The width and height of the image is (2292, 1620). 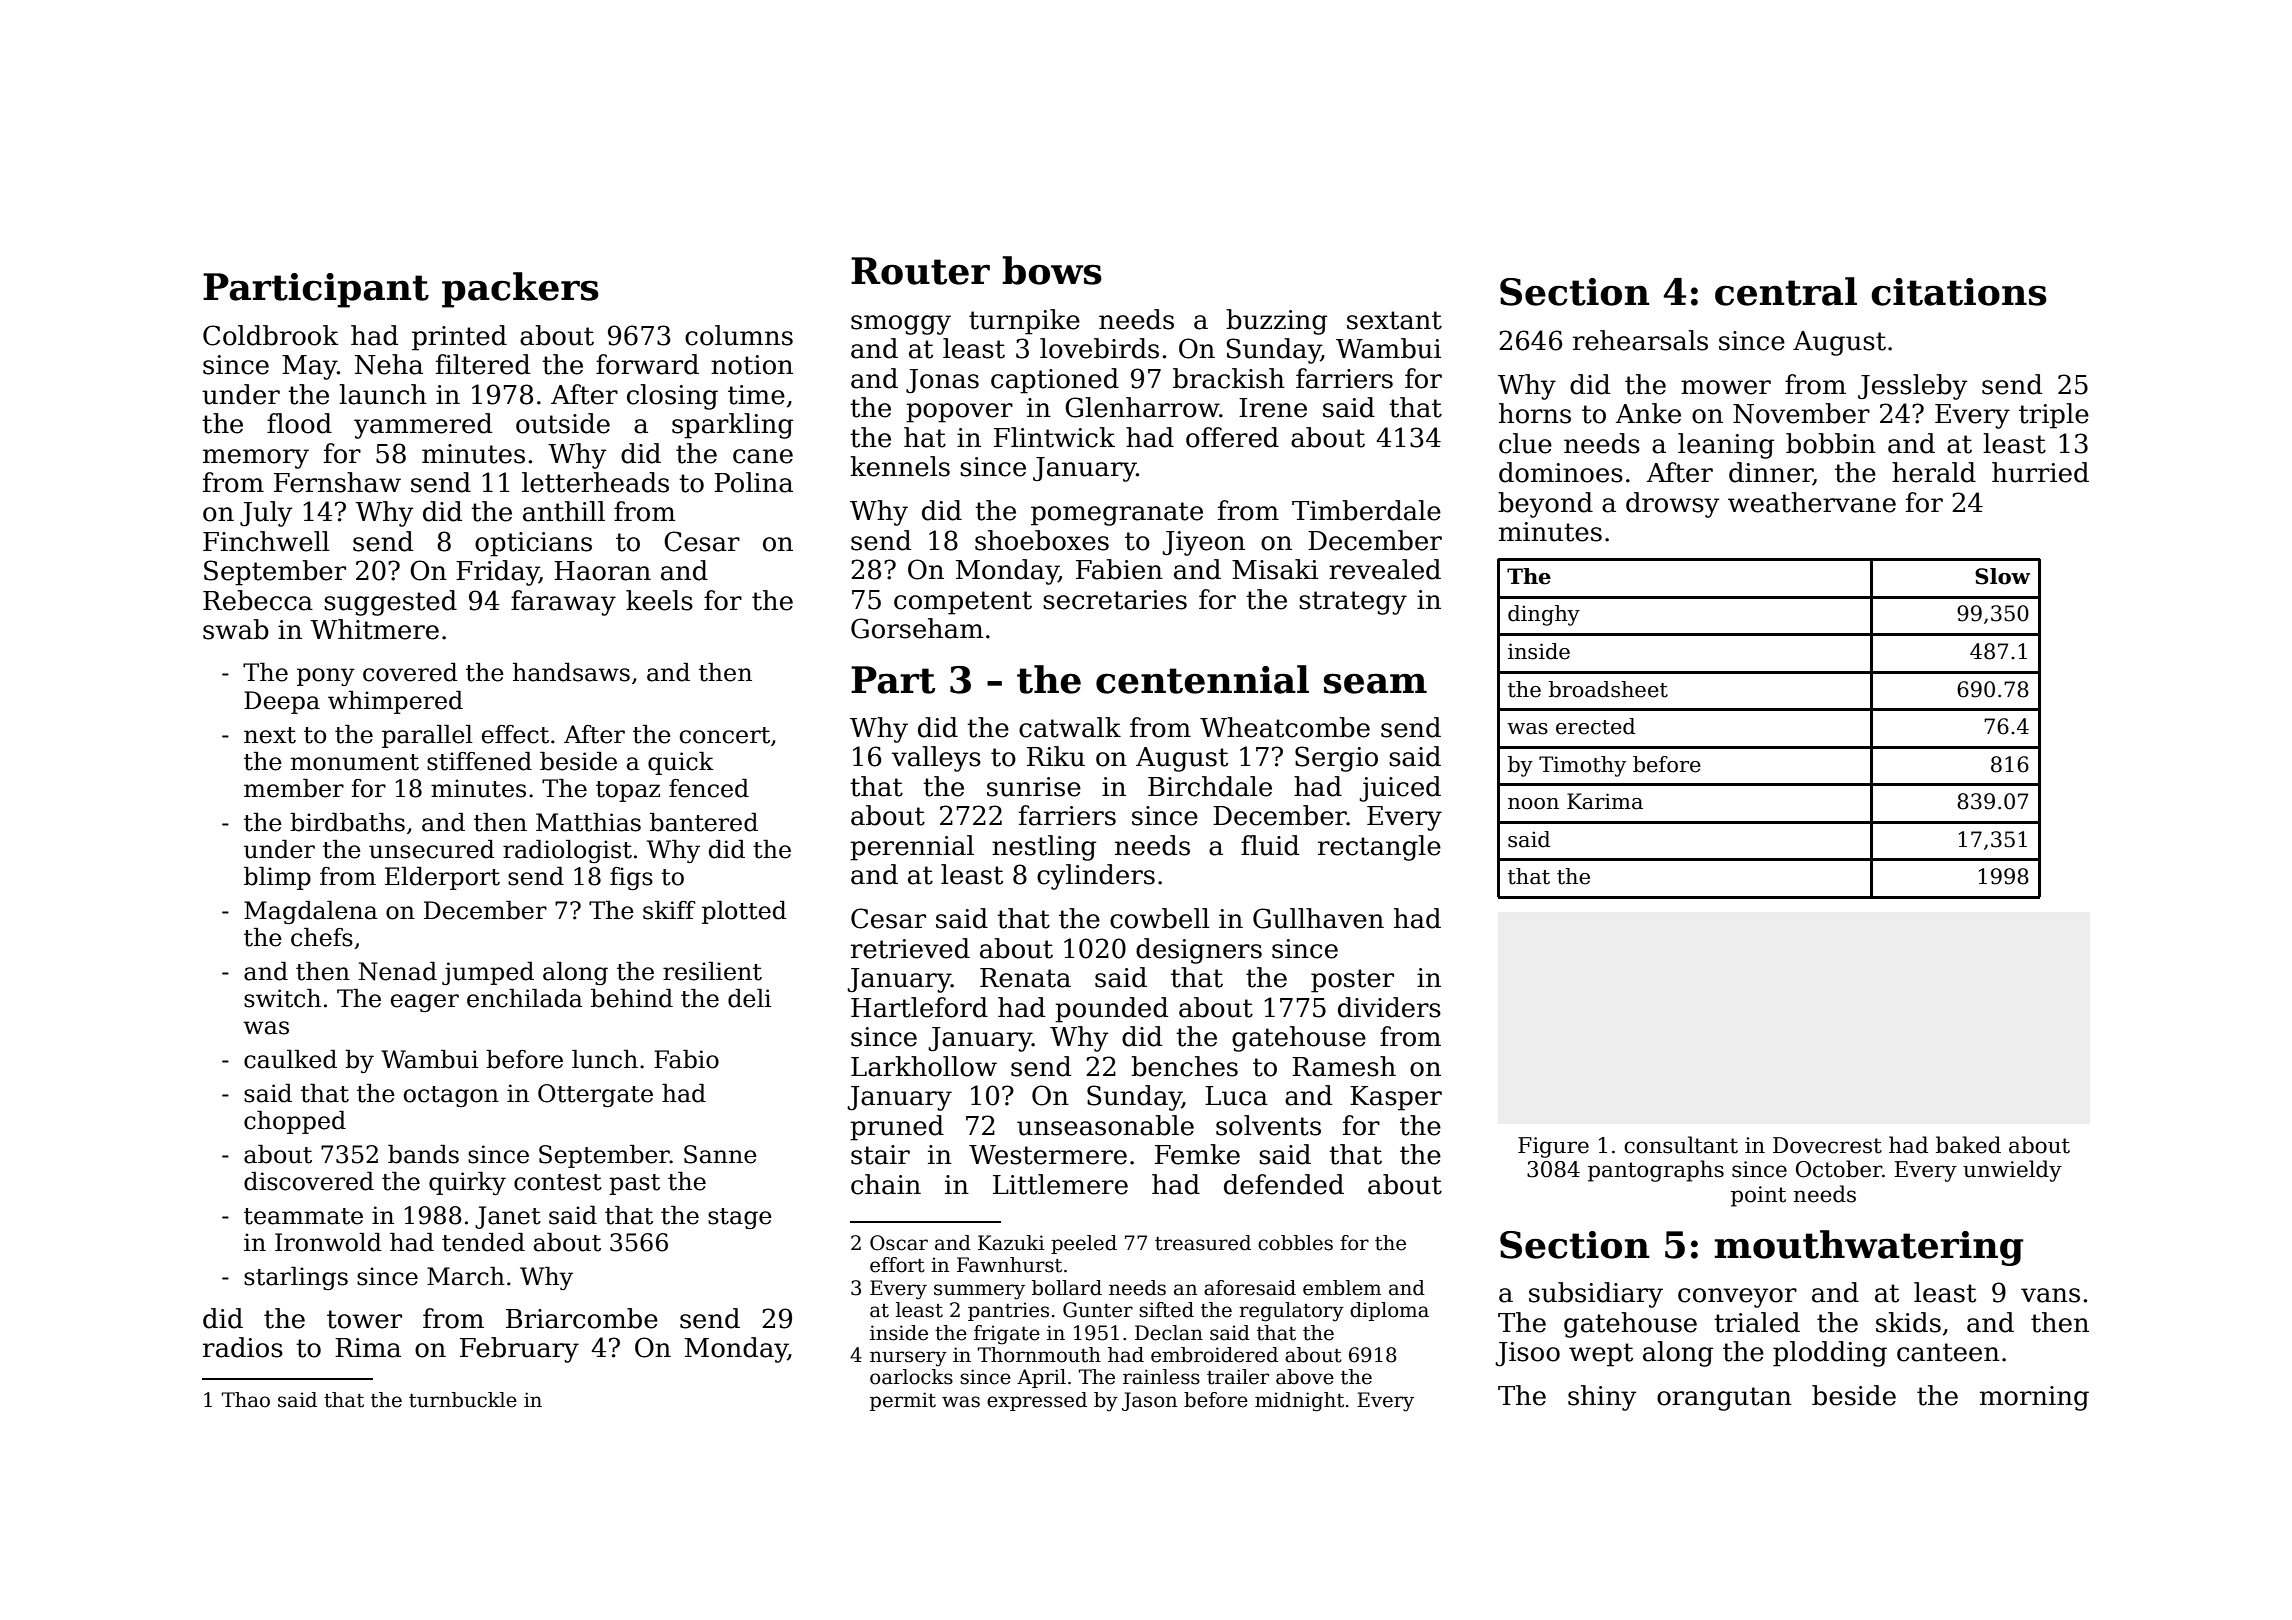 I want to click on rectangle, so click(x=1379, y=848).
